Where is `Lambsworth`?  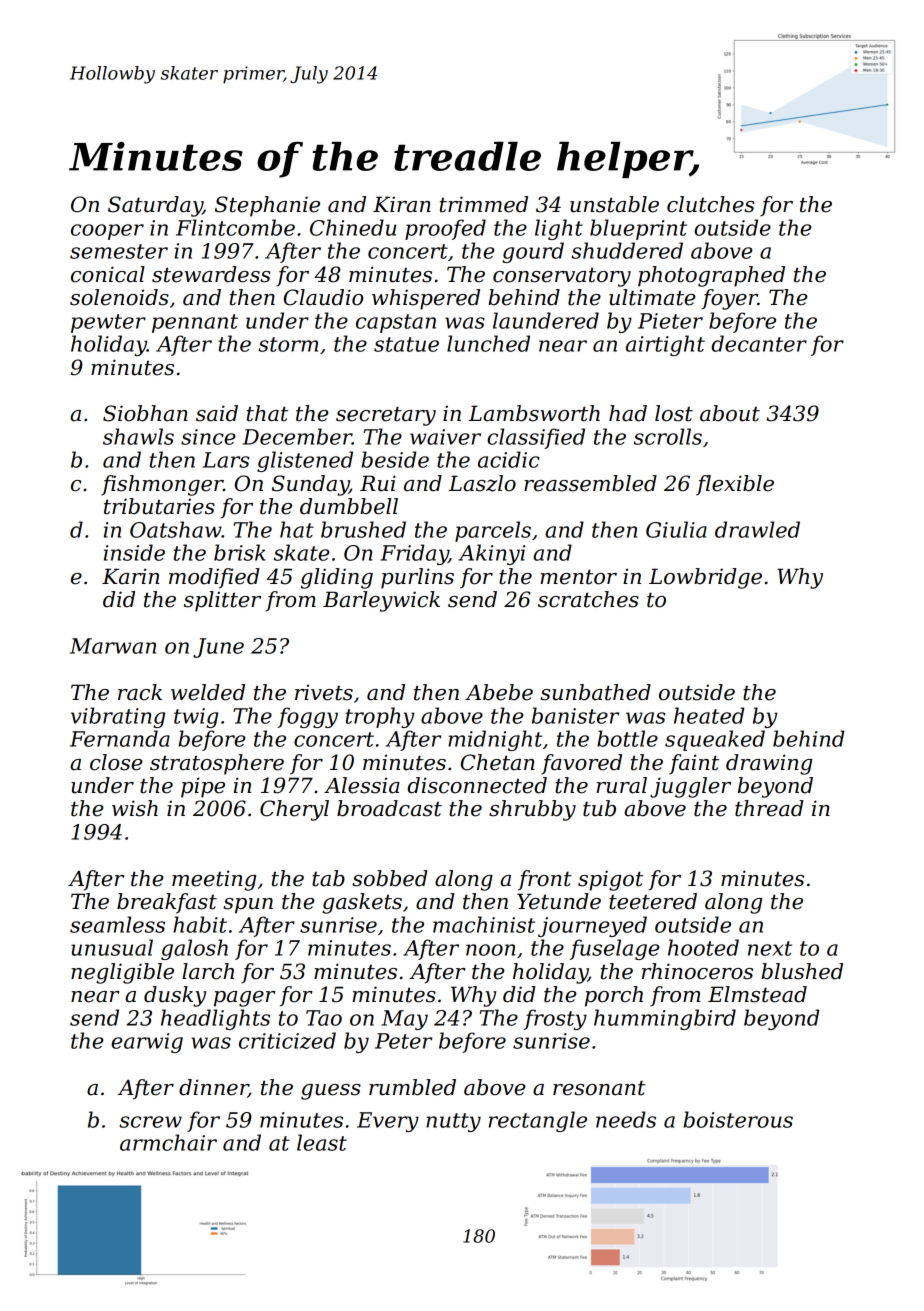 Lambsworth is located at coordinates (534, 413).
